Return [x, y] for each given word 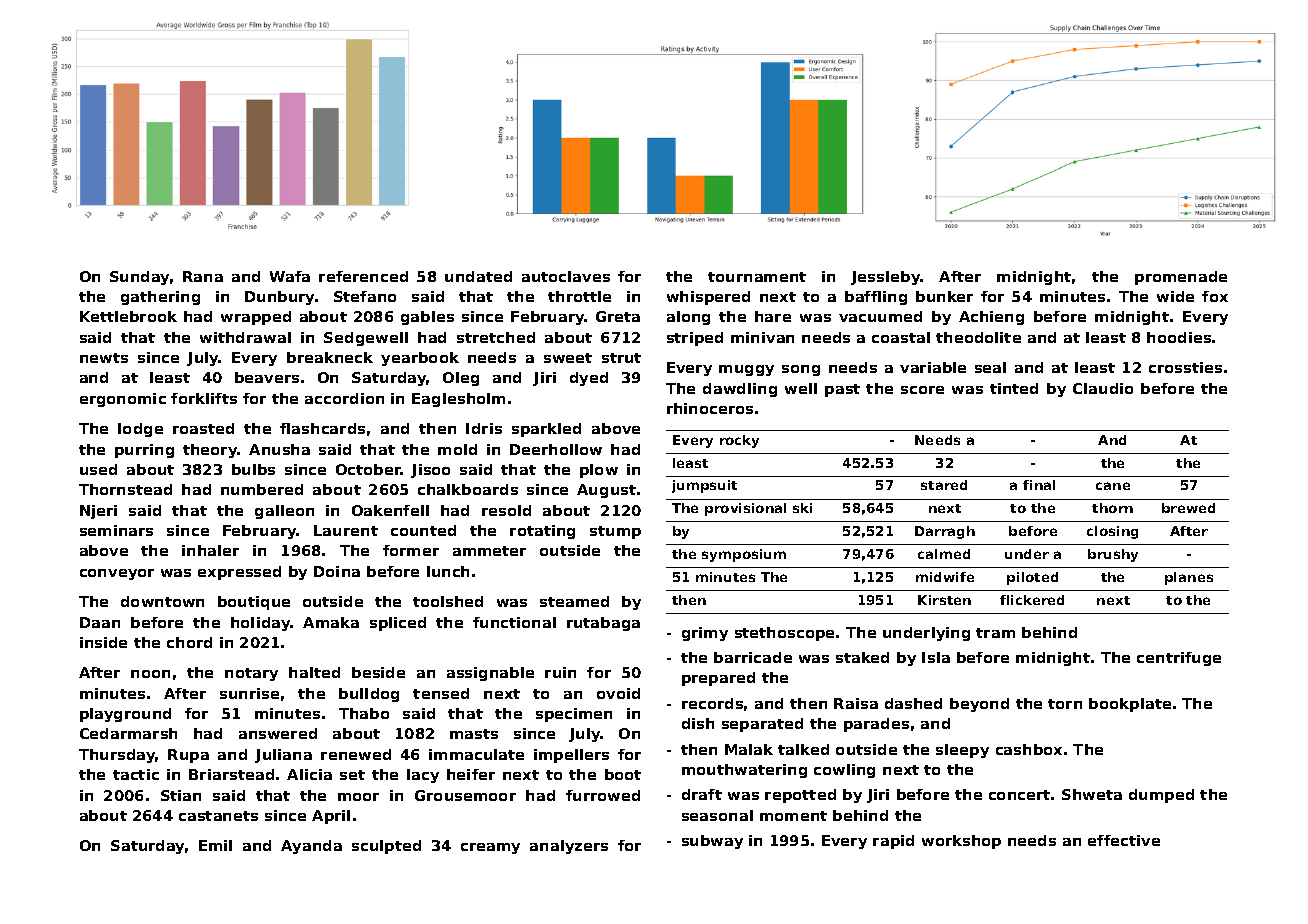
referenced [363, 276]
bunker [944, 296]
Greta [618, 316]
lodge [140, 430]
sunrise [249, 693]
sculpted [386, 847]
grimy [705, 634]
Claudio [1103, 388]
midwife [945, 577]
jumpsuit [704, 486]
